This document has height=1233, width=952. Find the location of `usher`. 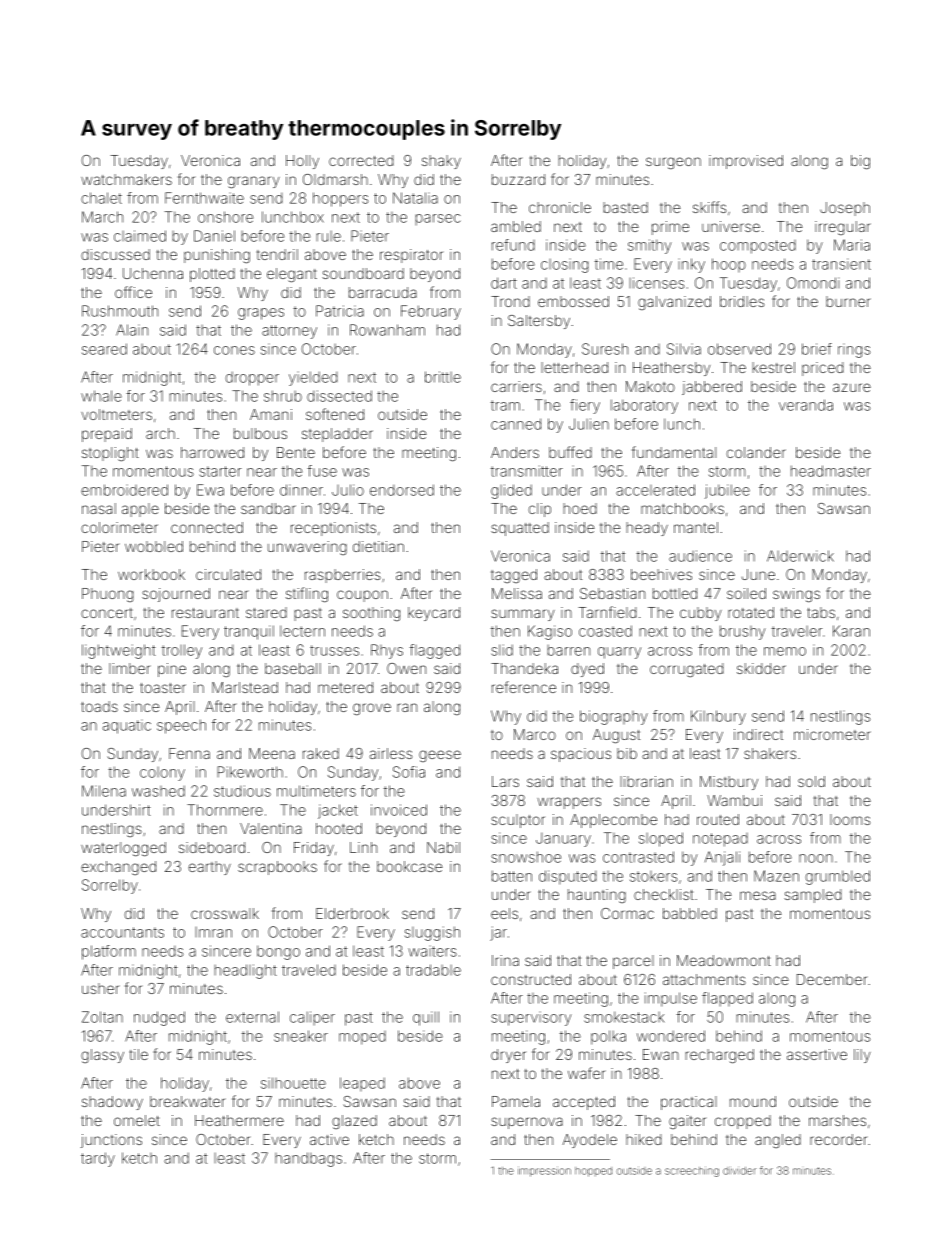

usher is located at coordinates (101, 988).
